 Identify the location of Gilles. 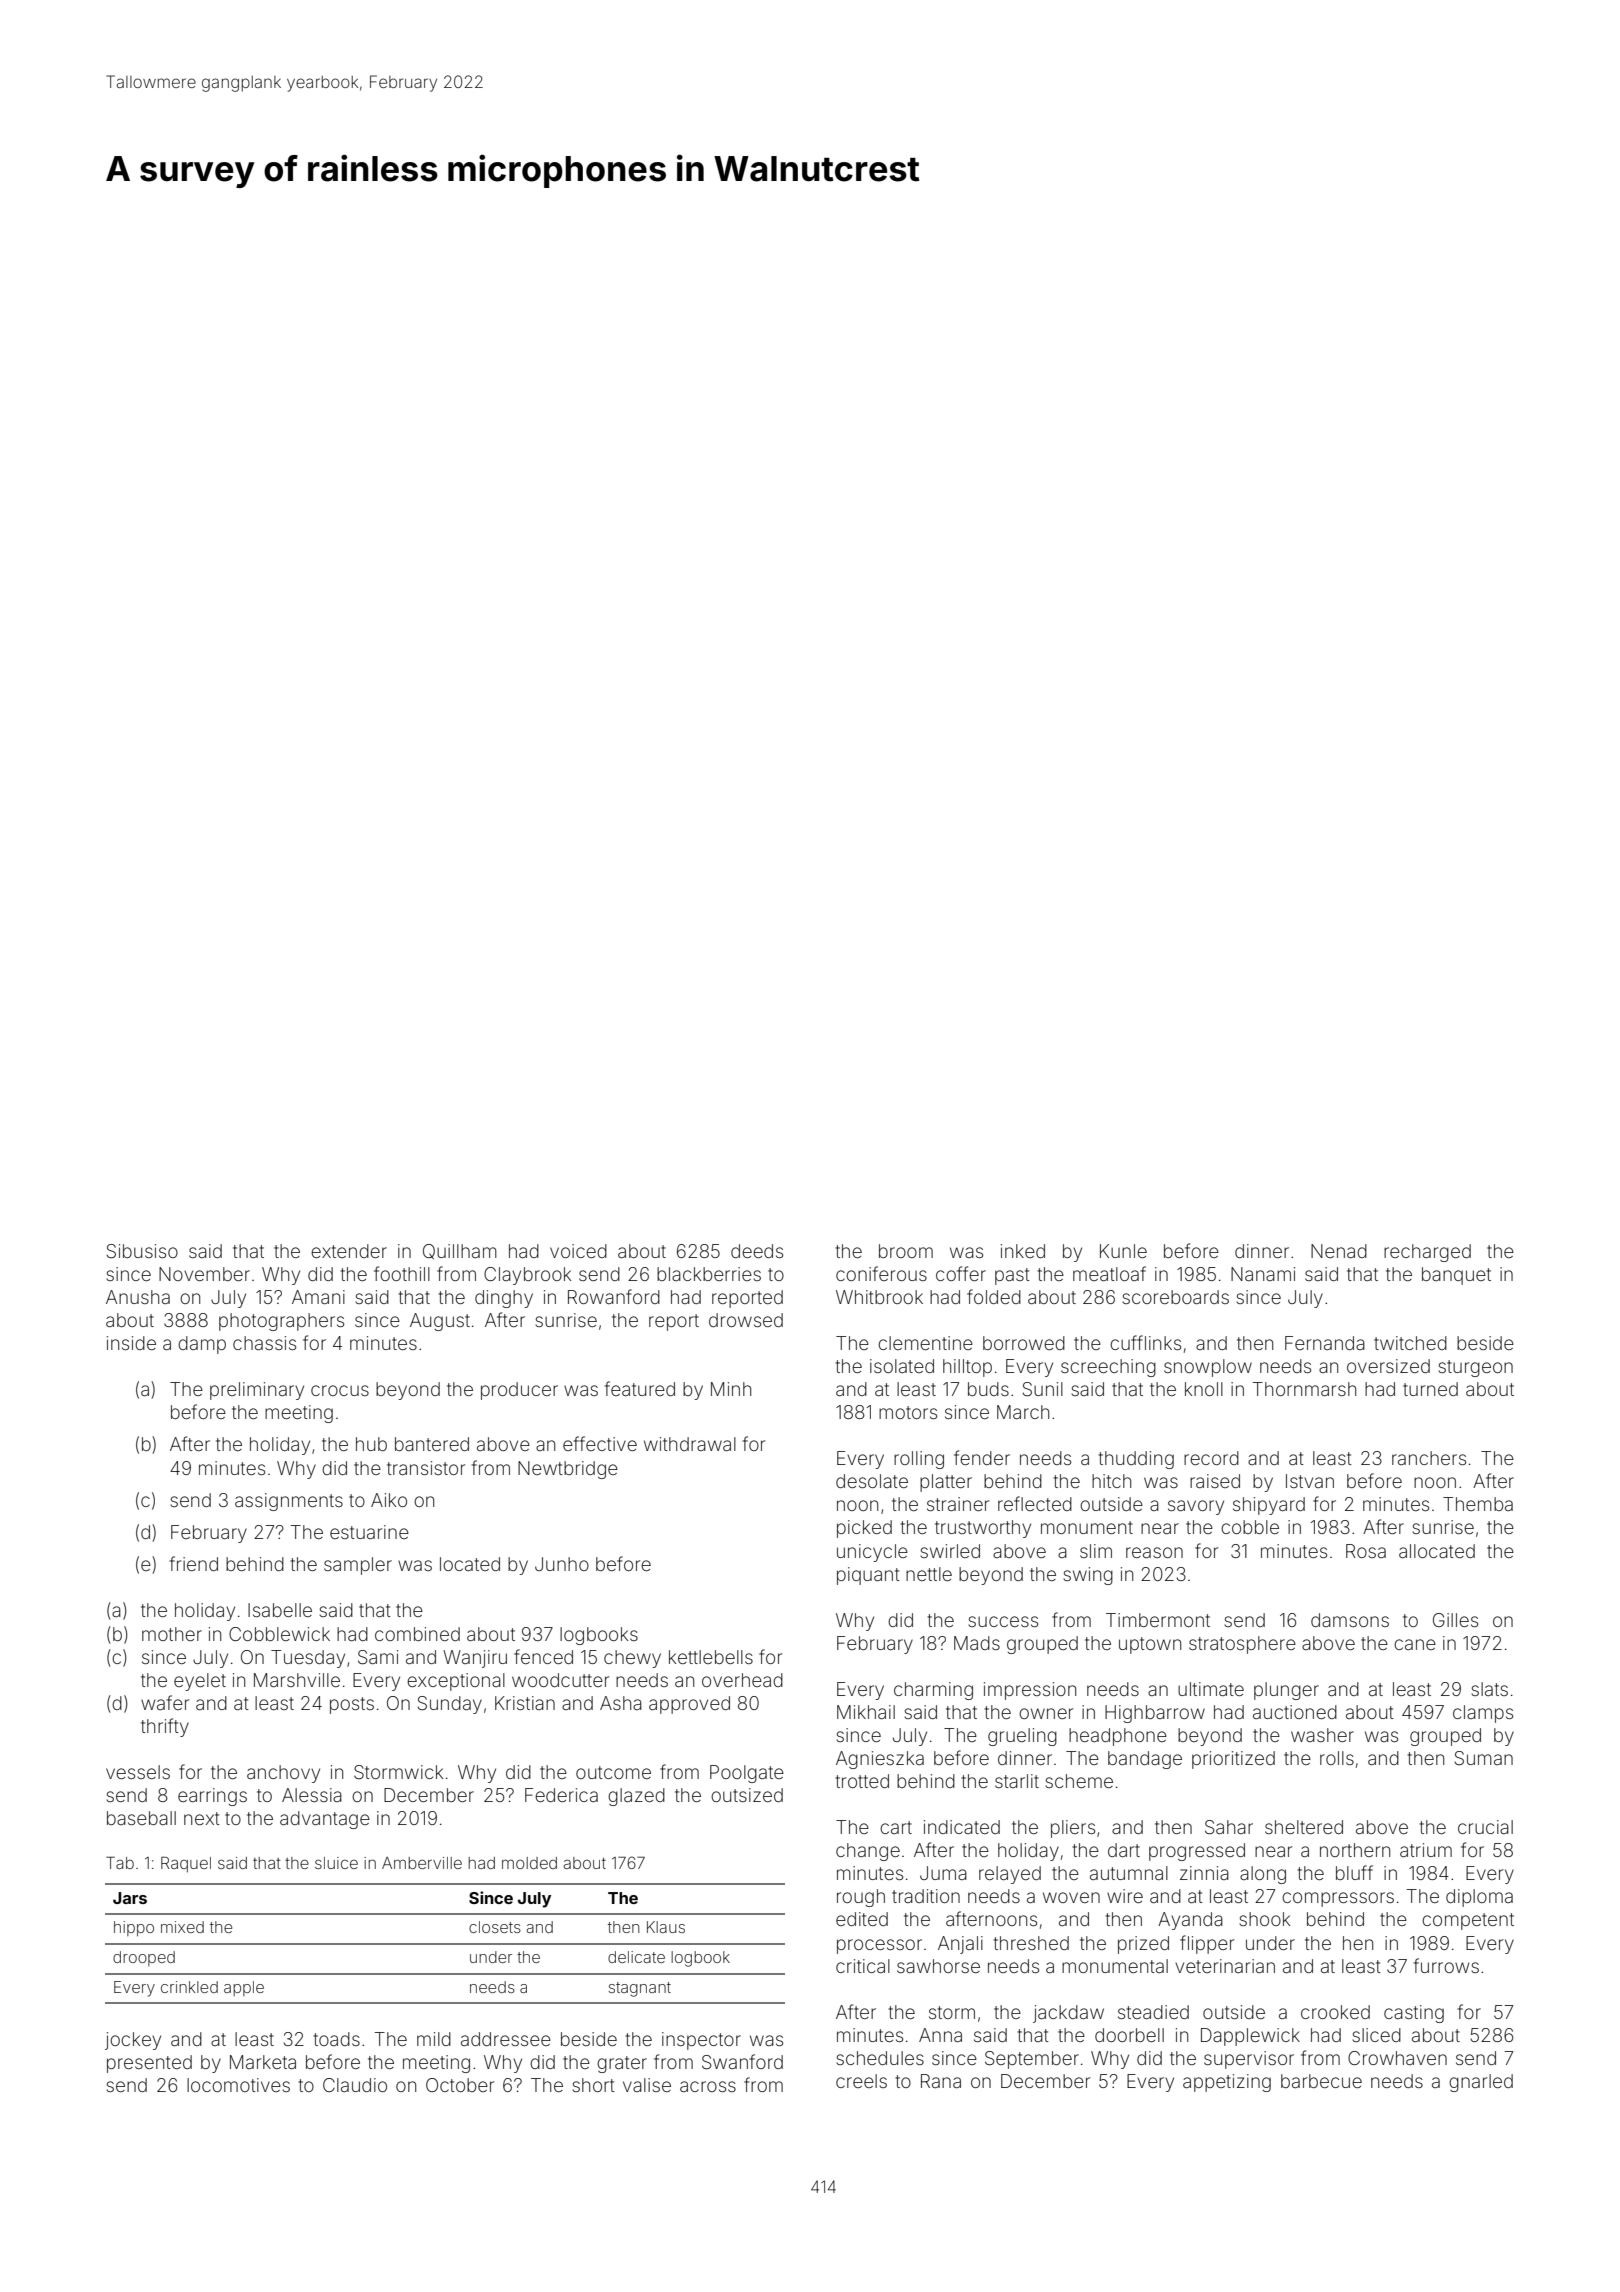
(1455, 1620).
